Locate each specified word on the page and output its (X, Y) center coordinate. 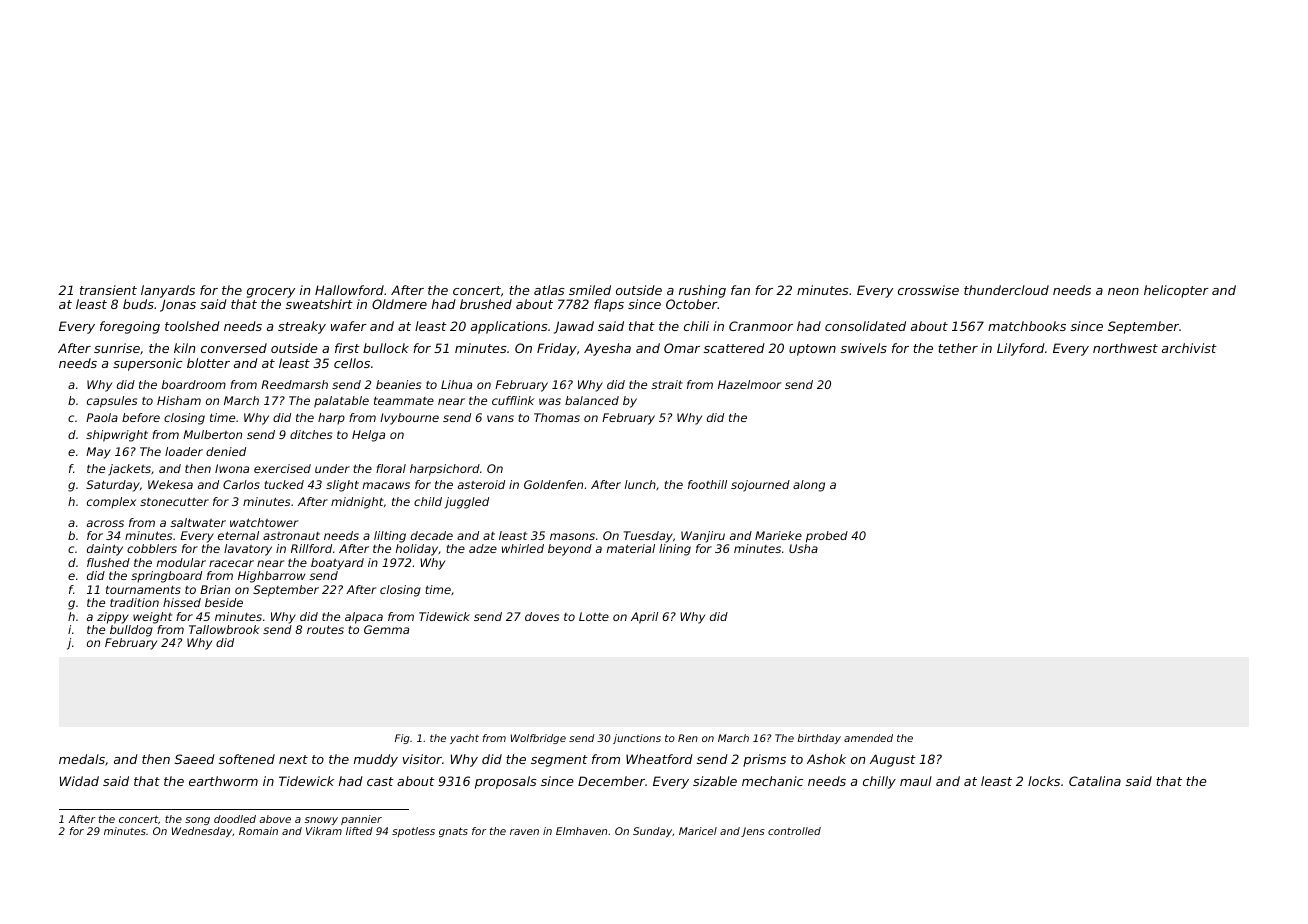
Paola (102, 417)
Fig (402, 739)
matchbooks (1027, 326)
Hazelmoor (749, 384)
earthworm (223, 781)
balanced (592, 400)
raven (524, 832)
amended (868, 738)
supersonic (147, 364)
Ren (688, 738)
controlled (794, 831)
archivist (1189, 348)
